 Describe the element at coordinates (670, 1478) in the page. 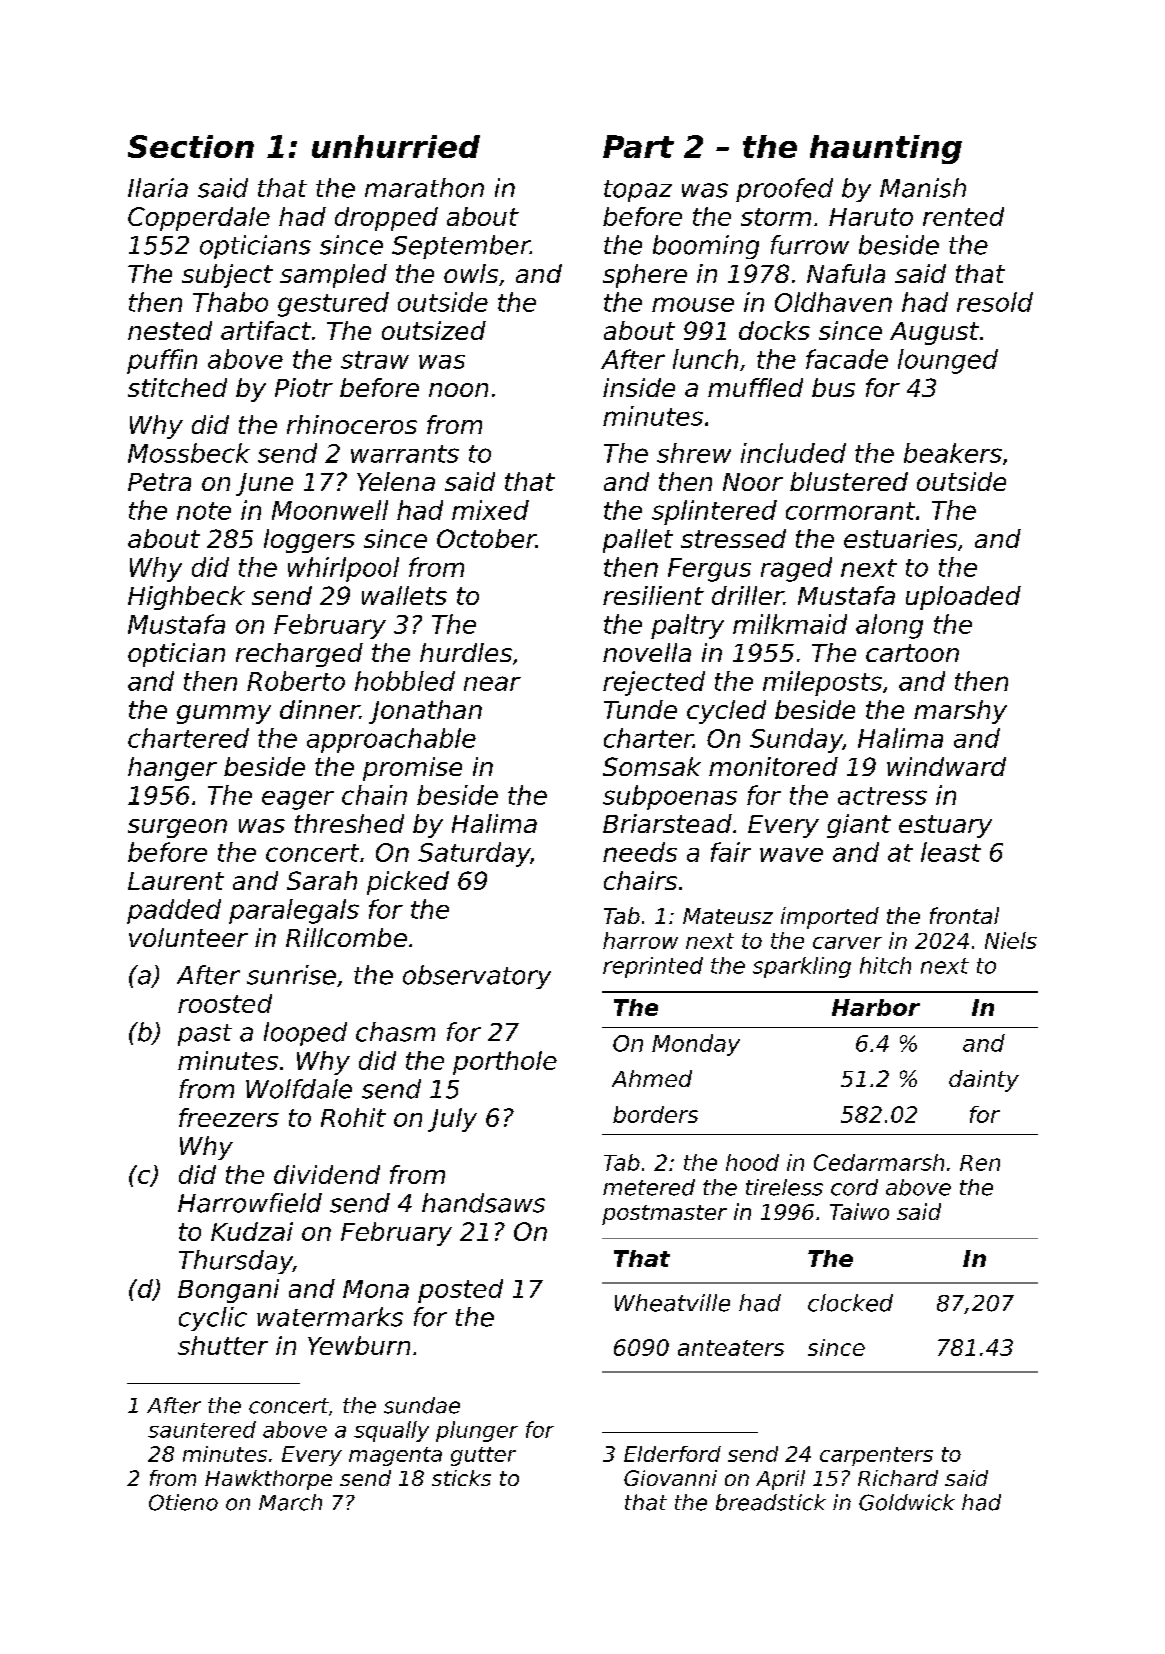

I see `Giovanni` at that location.
